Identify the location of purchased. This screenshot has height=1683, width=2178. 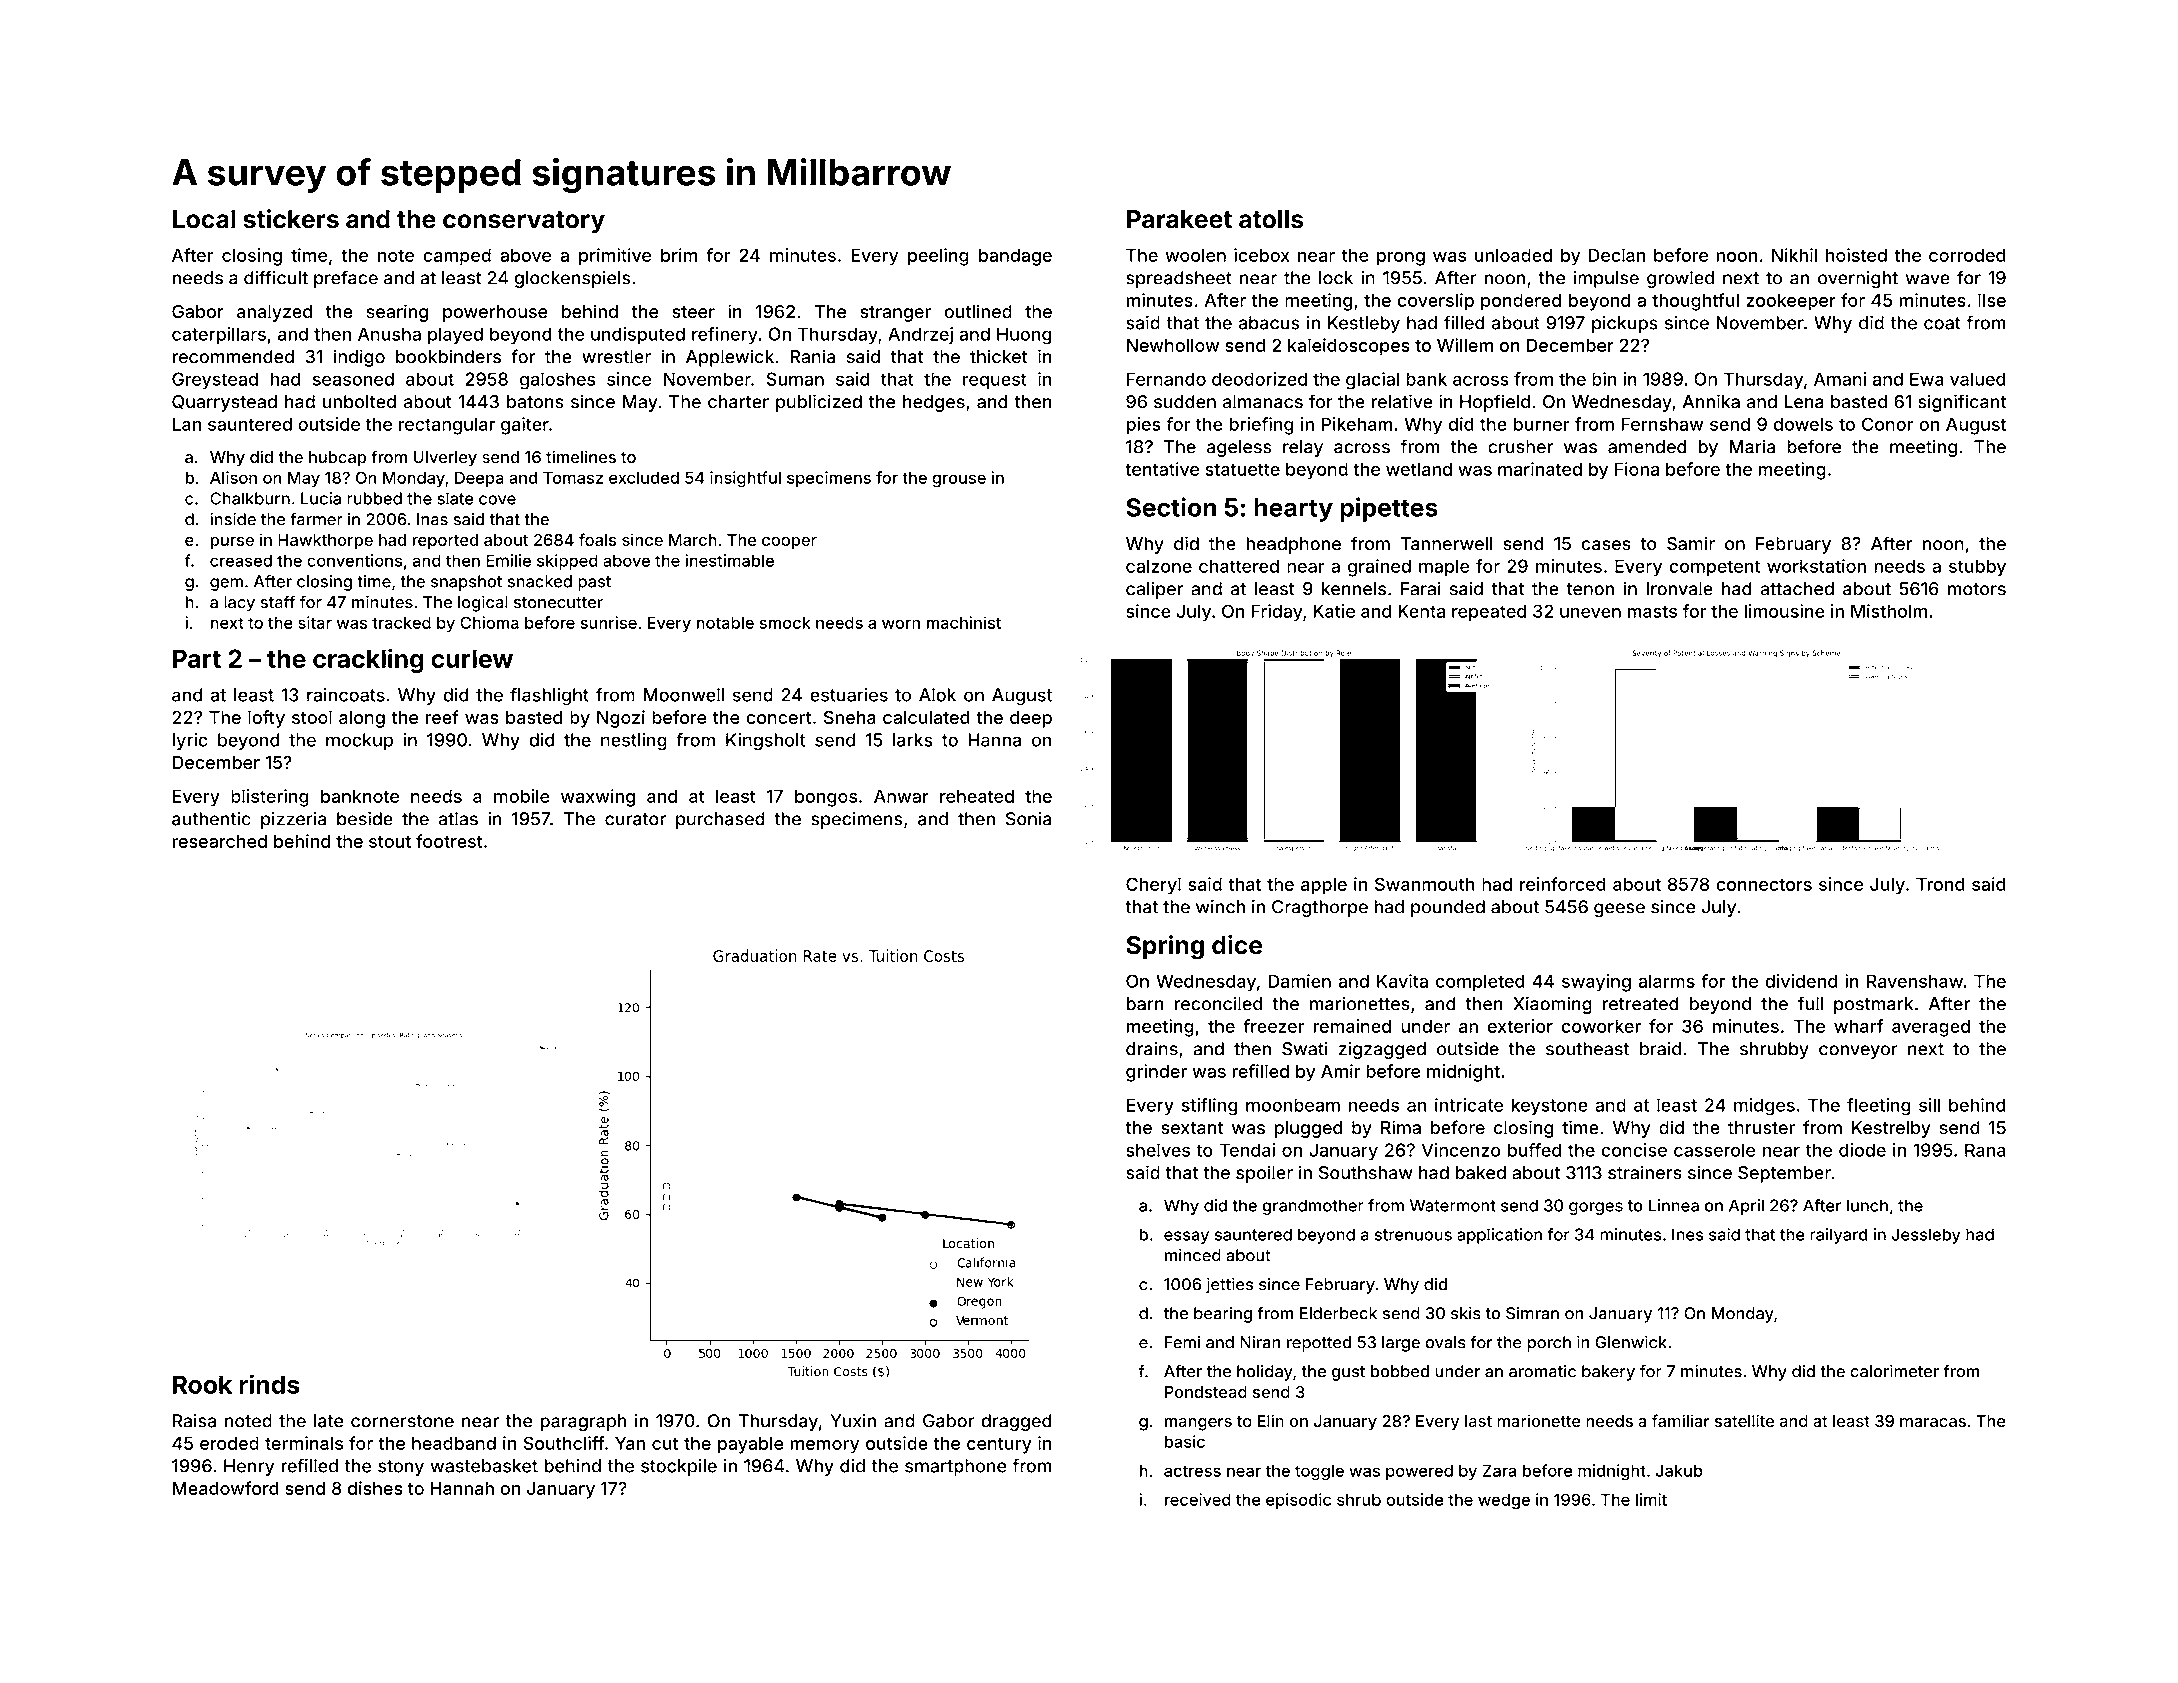
(720, 820).
